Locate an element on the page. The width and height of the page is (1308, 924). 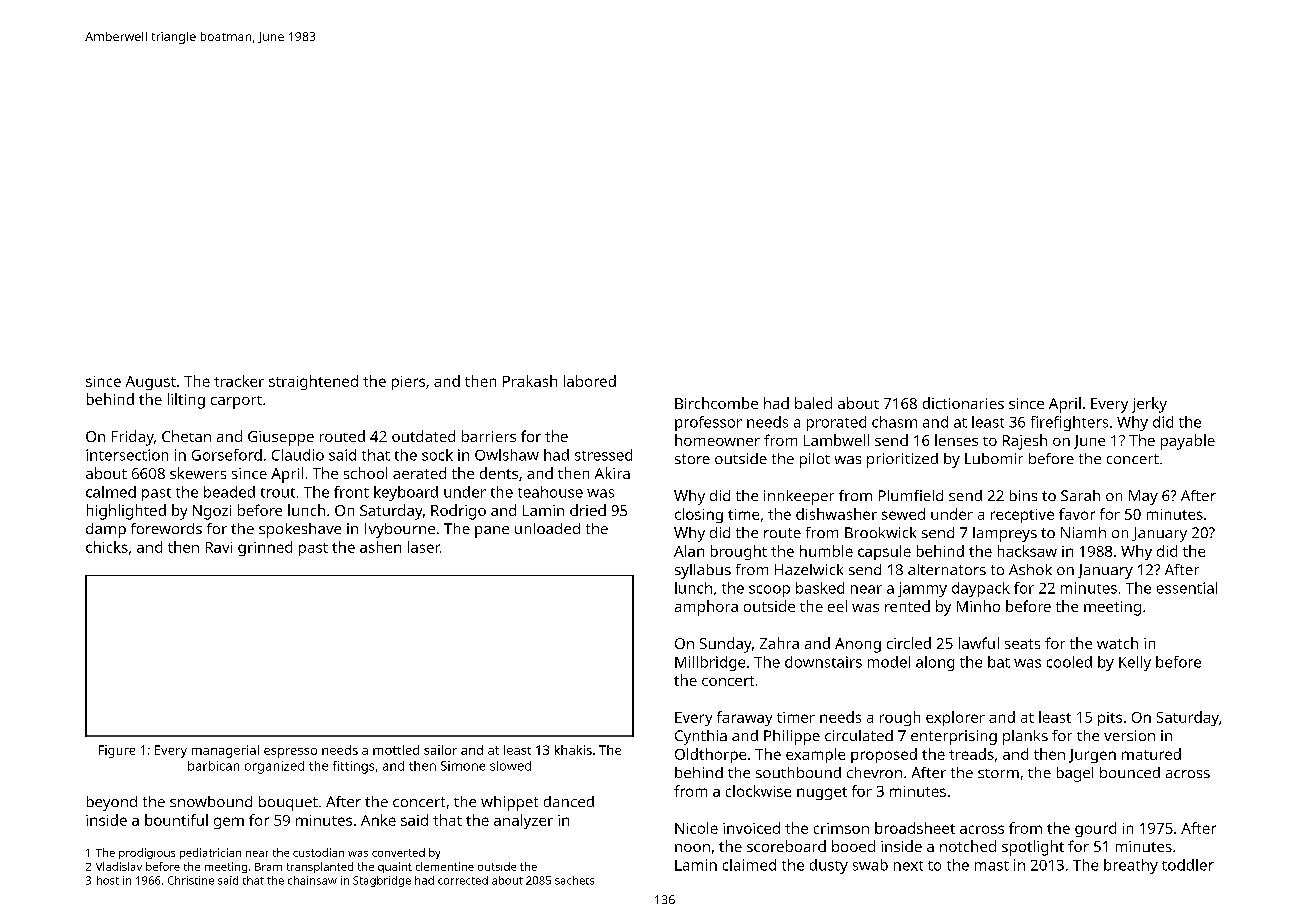
Figure is located at coordinates (117, 751).
